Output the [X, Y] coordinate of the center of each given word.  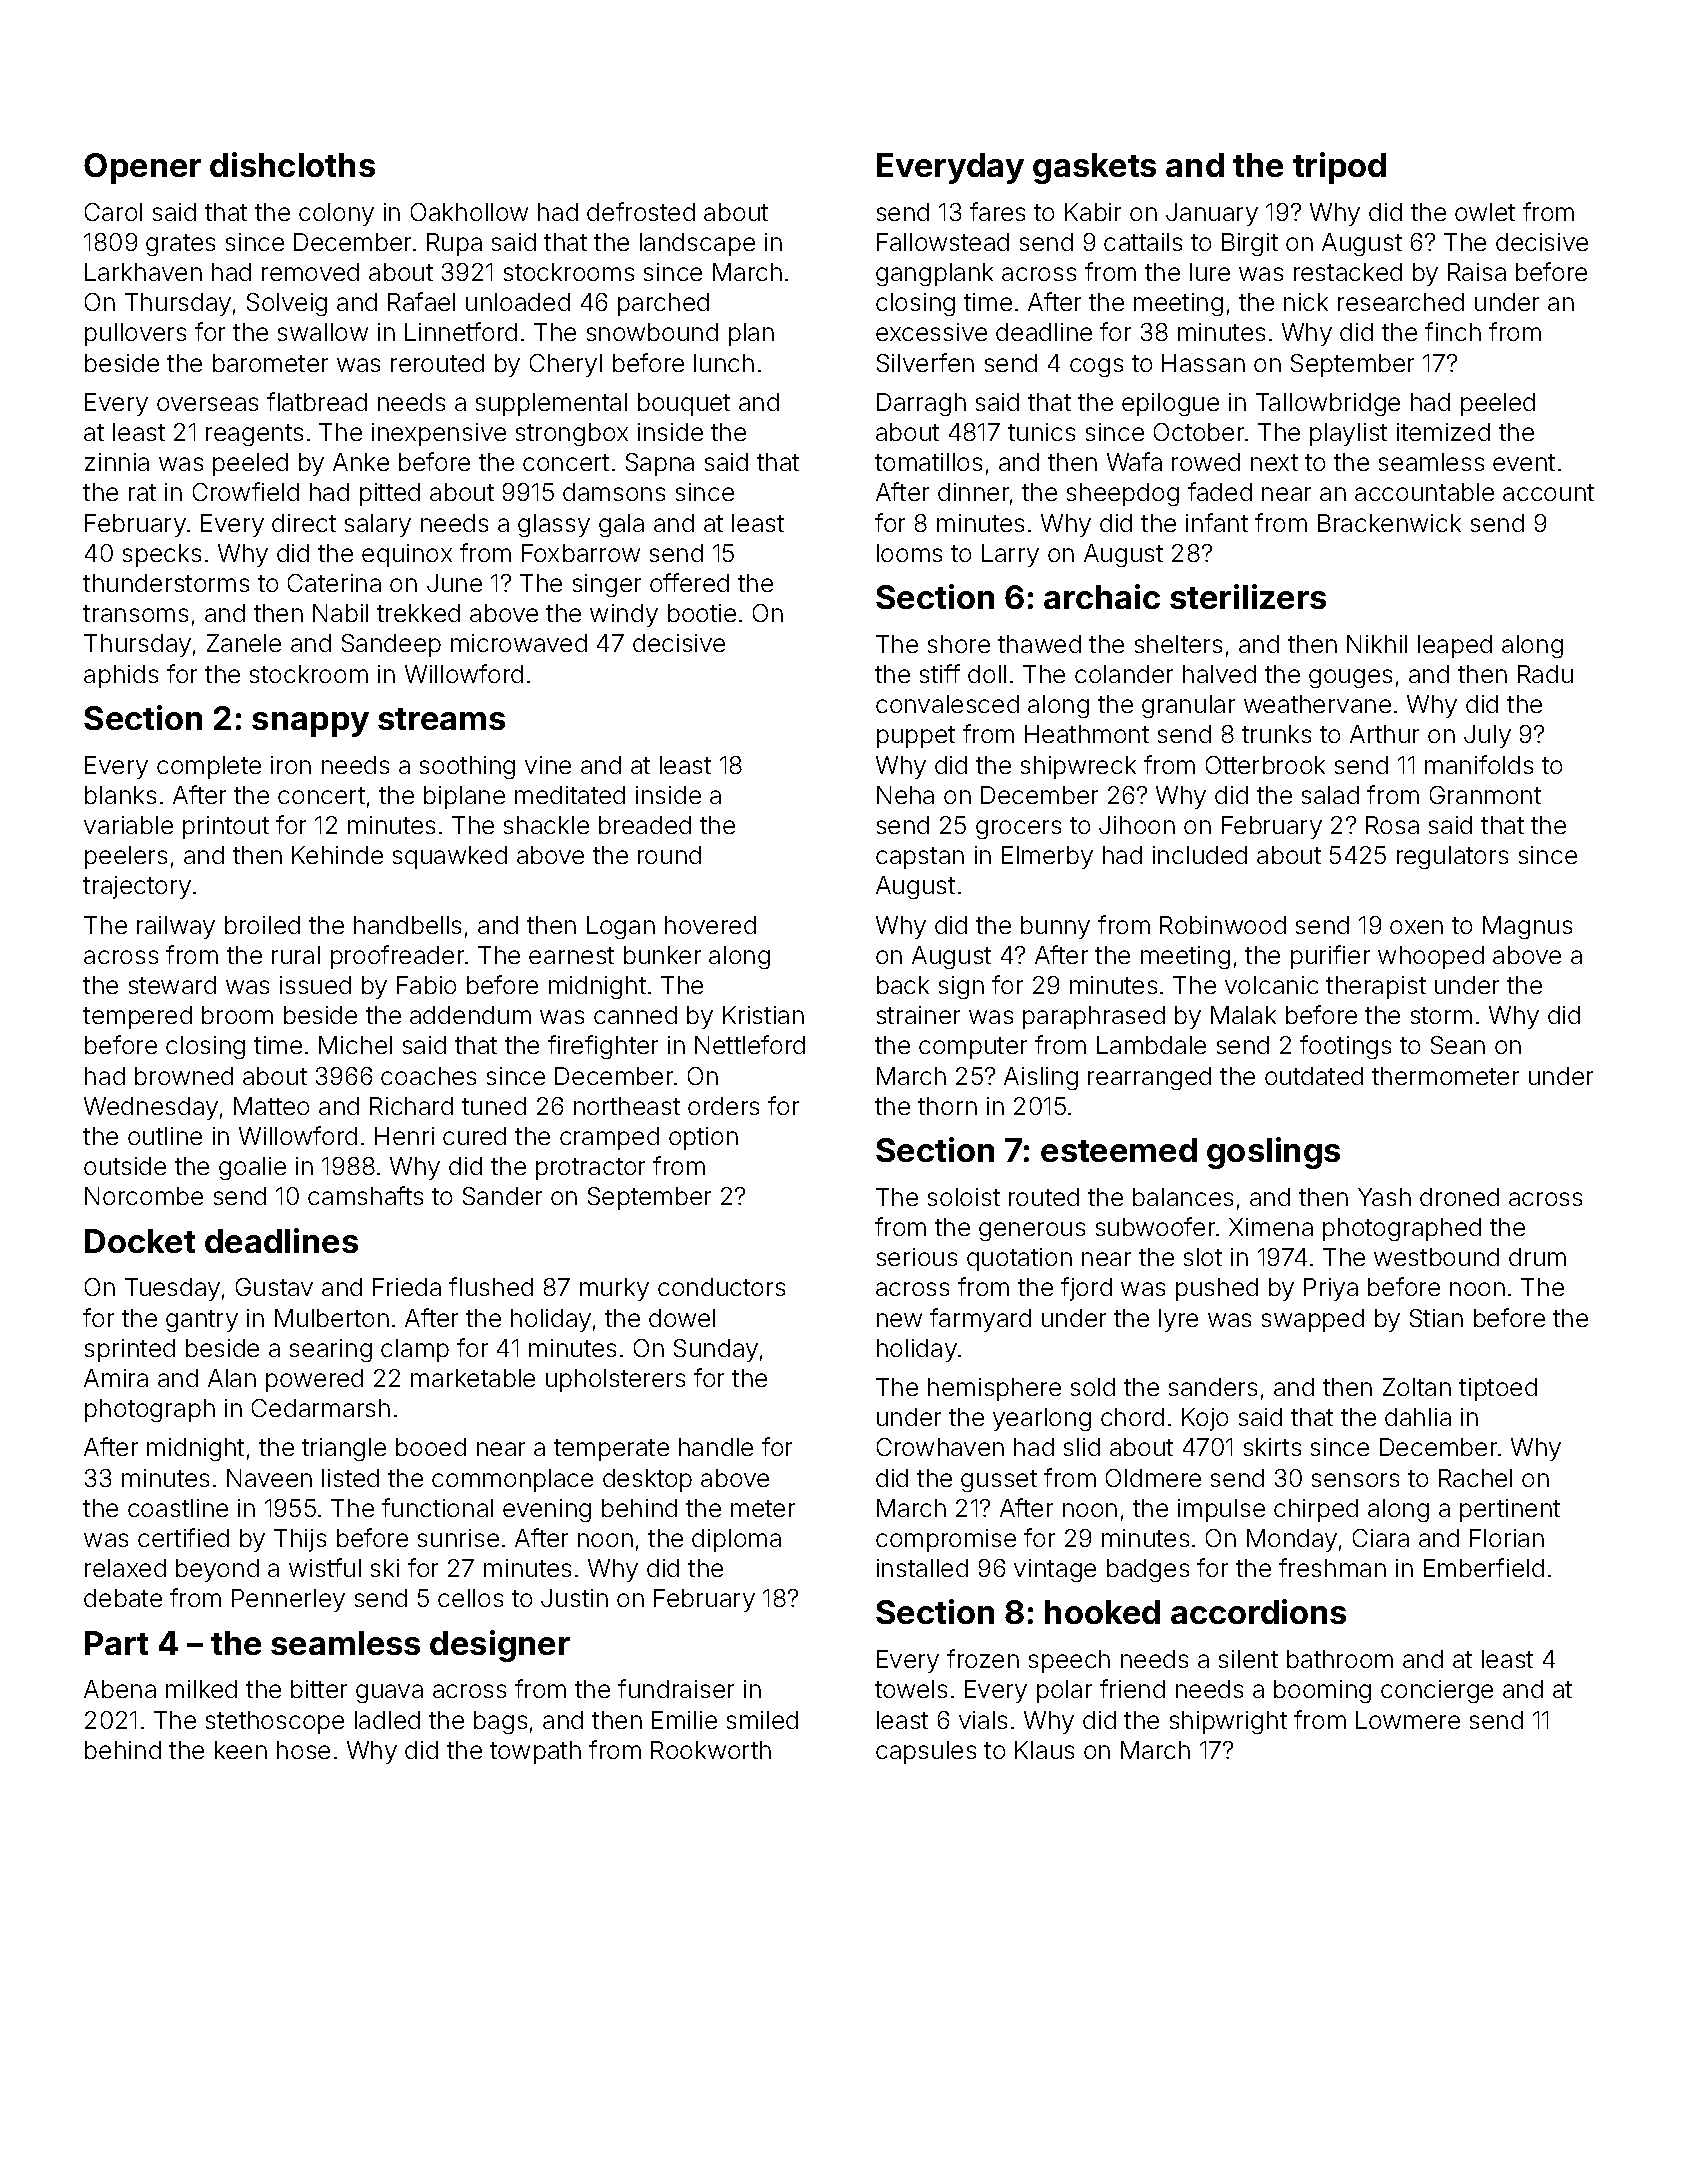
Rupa [454, 244]
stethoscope [275, 1722]
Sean [1458, 1045]
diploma [736, 1540]
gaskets [1094, 168]
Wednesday [151, 1108]
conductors [721, 1287]
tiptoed [1498, 1389]
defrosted [641, 211]
